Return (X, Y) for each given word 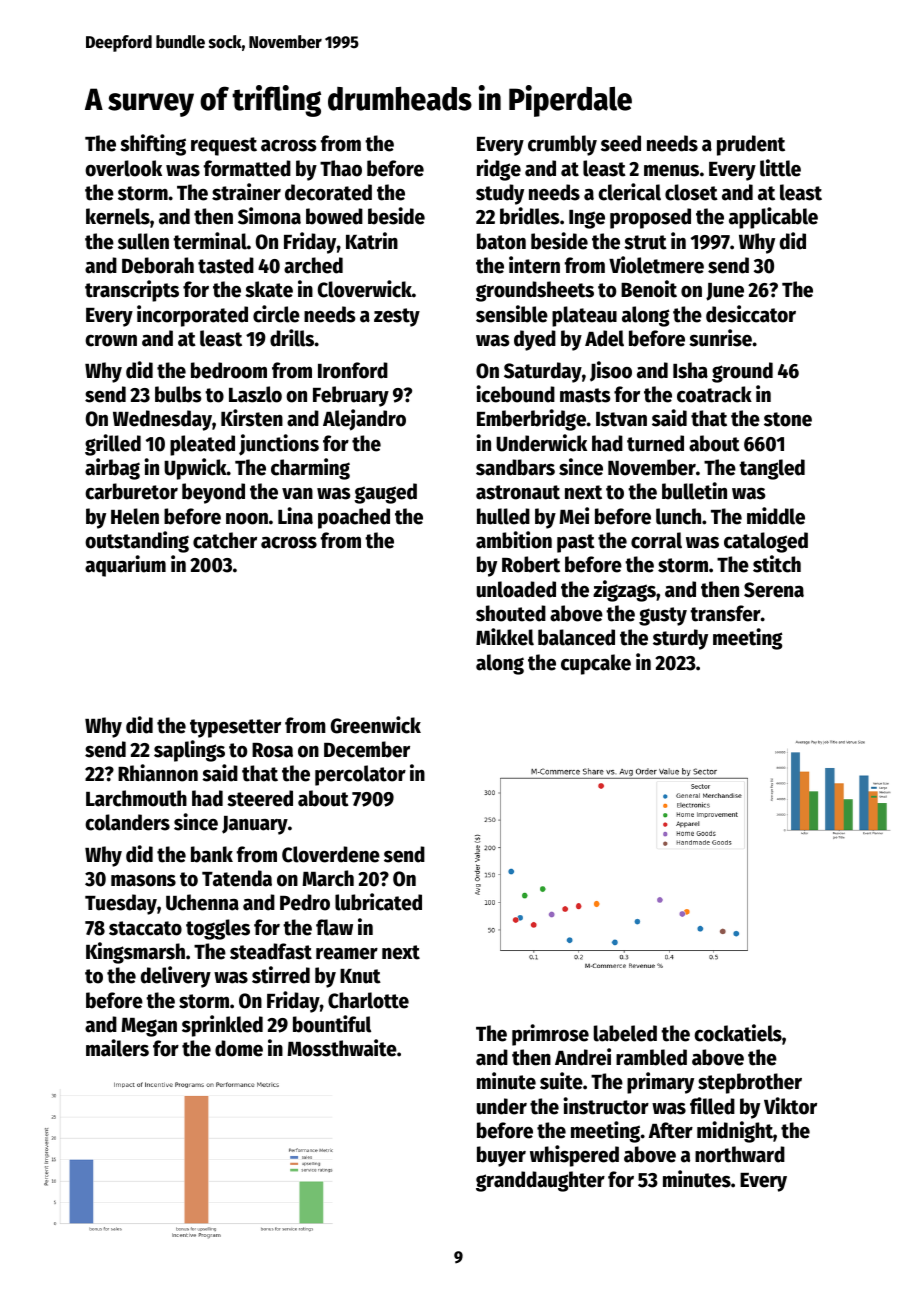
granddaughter (540, 1181)
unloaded (516, 589)
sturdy (680, 639)
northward (740, 1154)
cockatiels (738, 1033)
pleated (202, 445)
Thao (341, 168)
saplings (189, 751)
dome (239, 1048)
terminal (210, 241)
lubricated (378, 902)
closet (691, 192)
